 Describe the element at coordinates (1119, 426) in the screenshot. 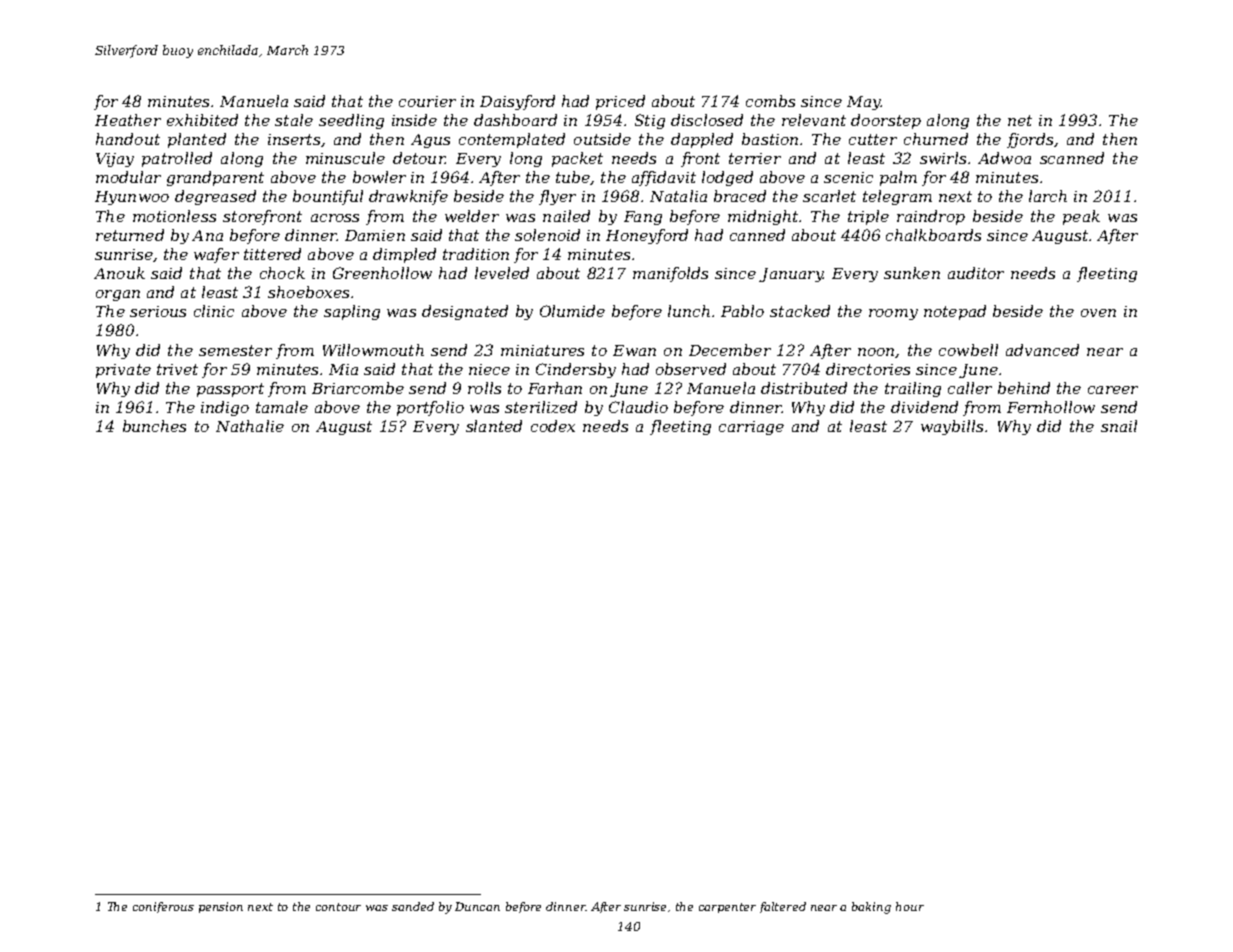

I see `snail` at that location.
